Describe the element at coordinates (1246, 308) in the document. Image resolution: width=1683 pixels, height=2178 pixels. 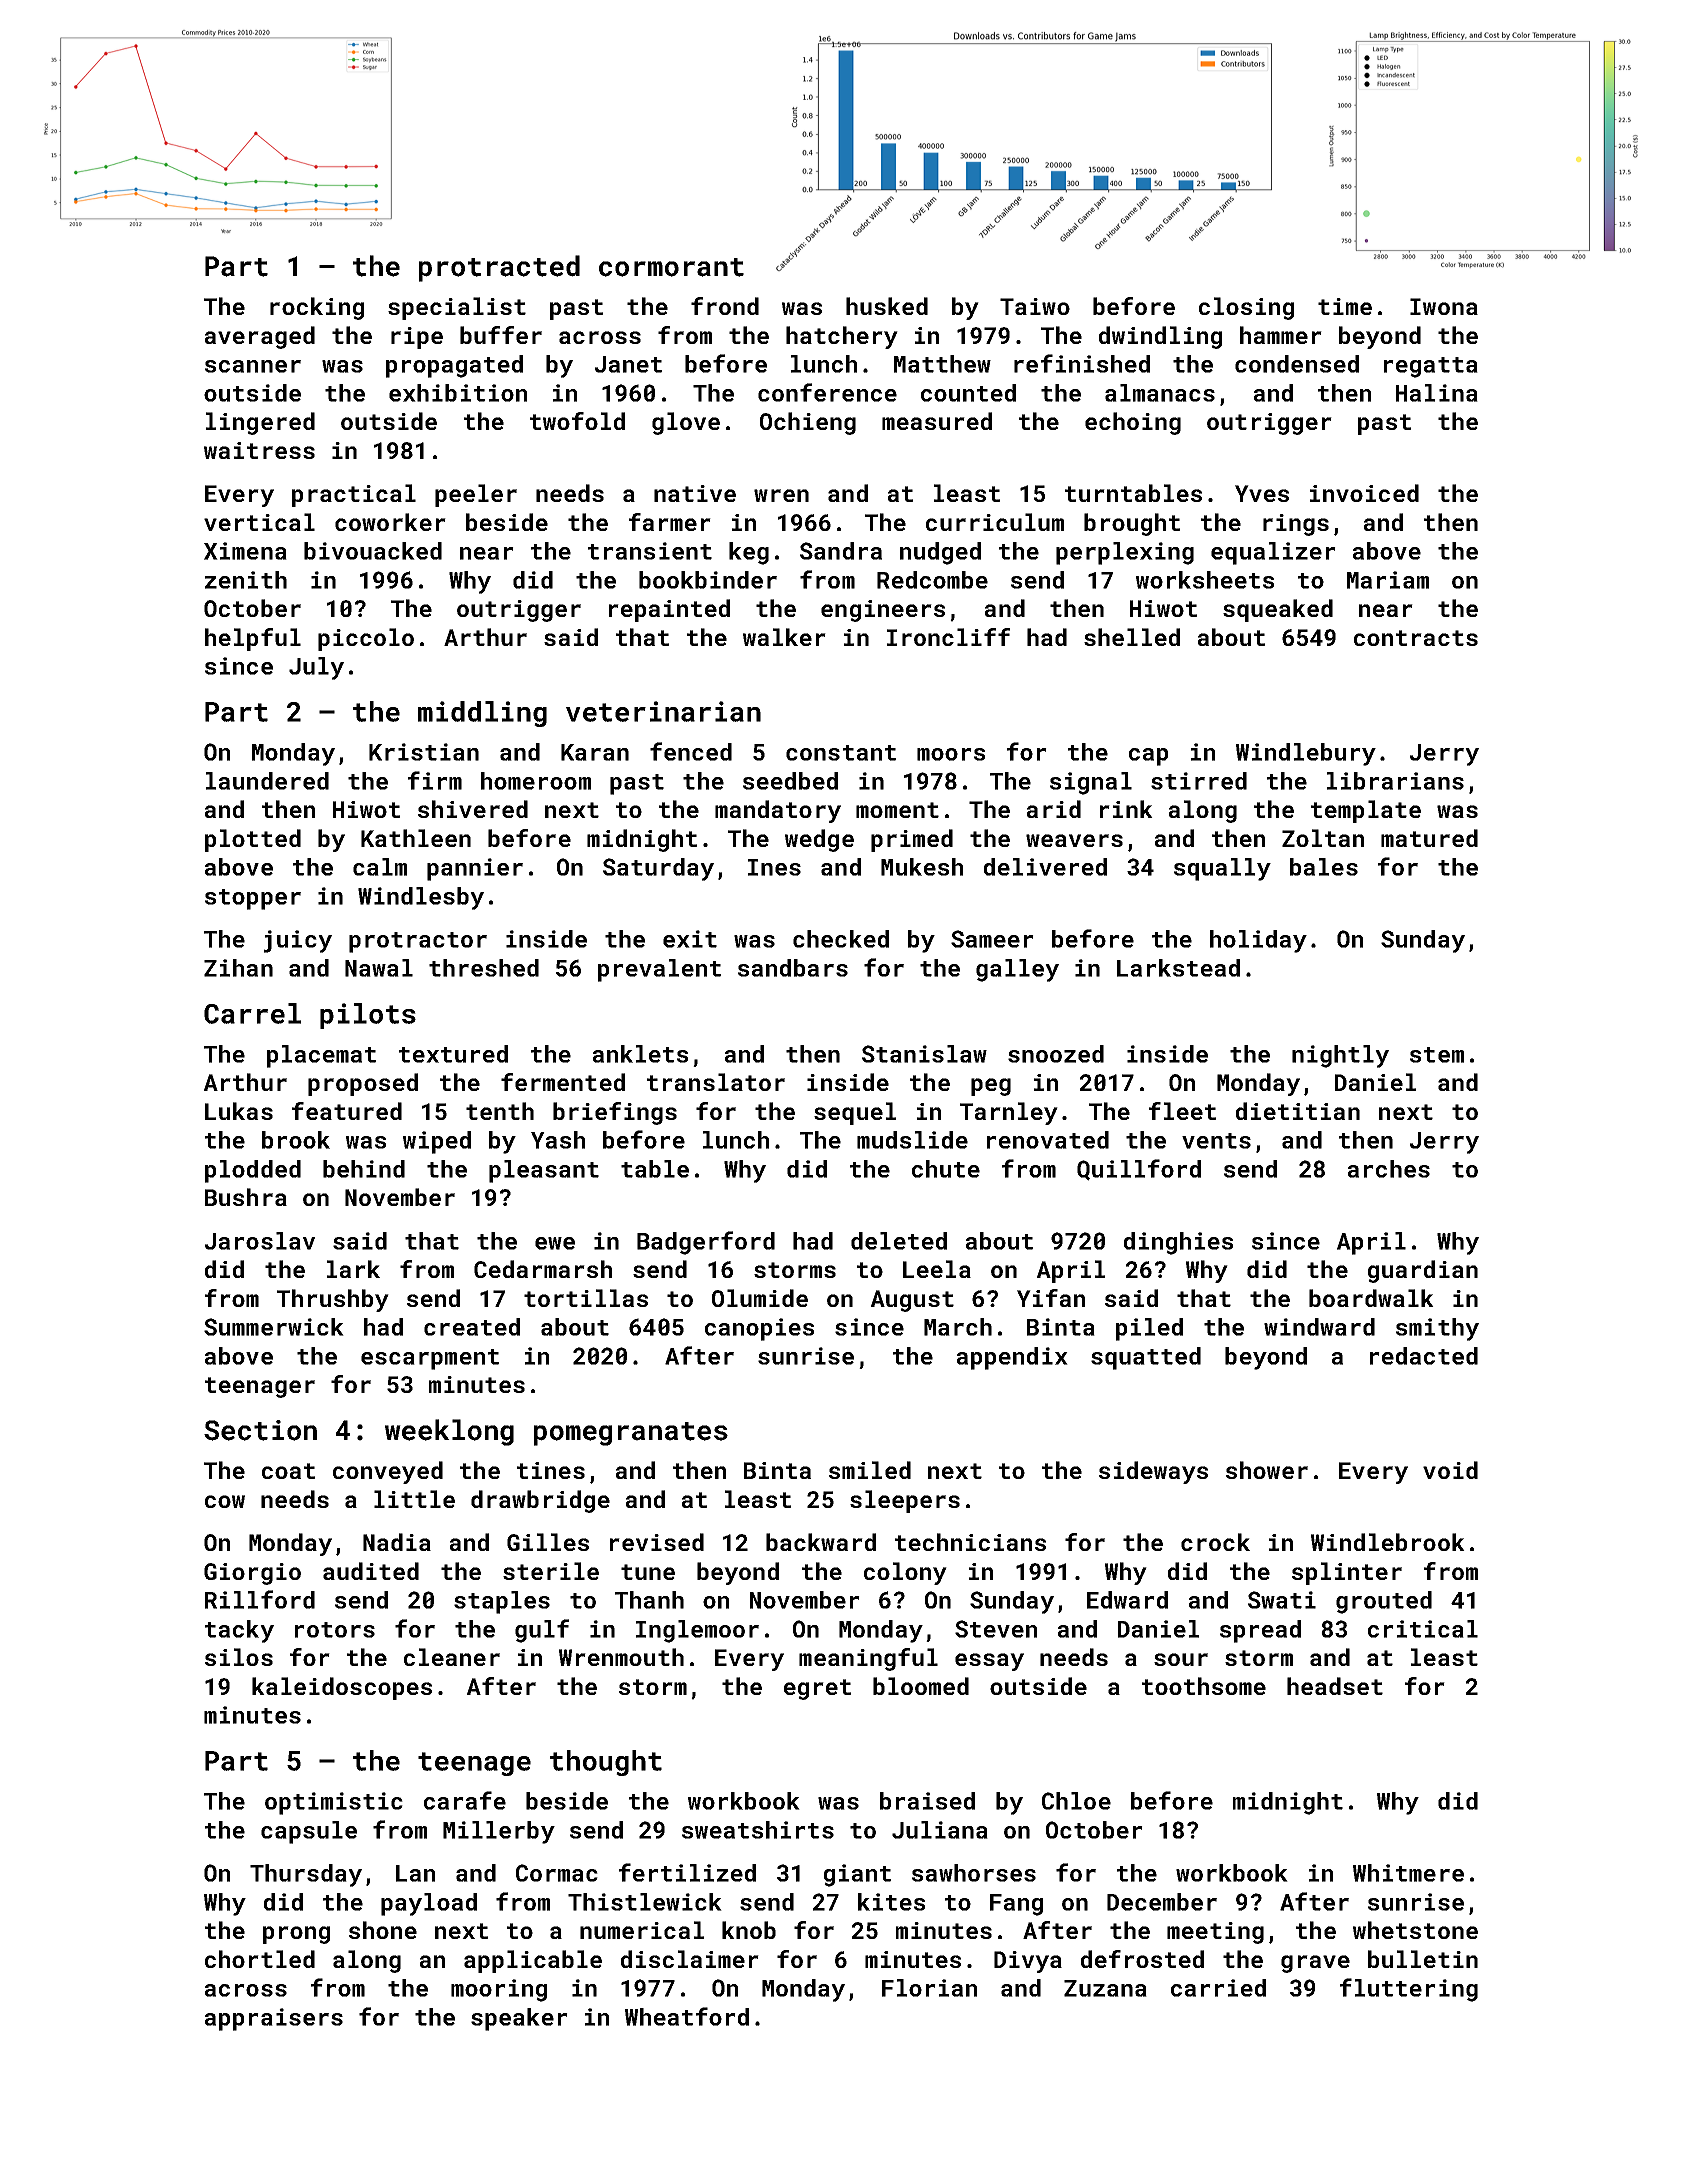
I see `closing` at that location.
